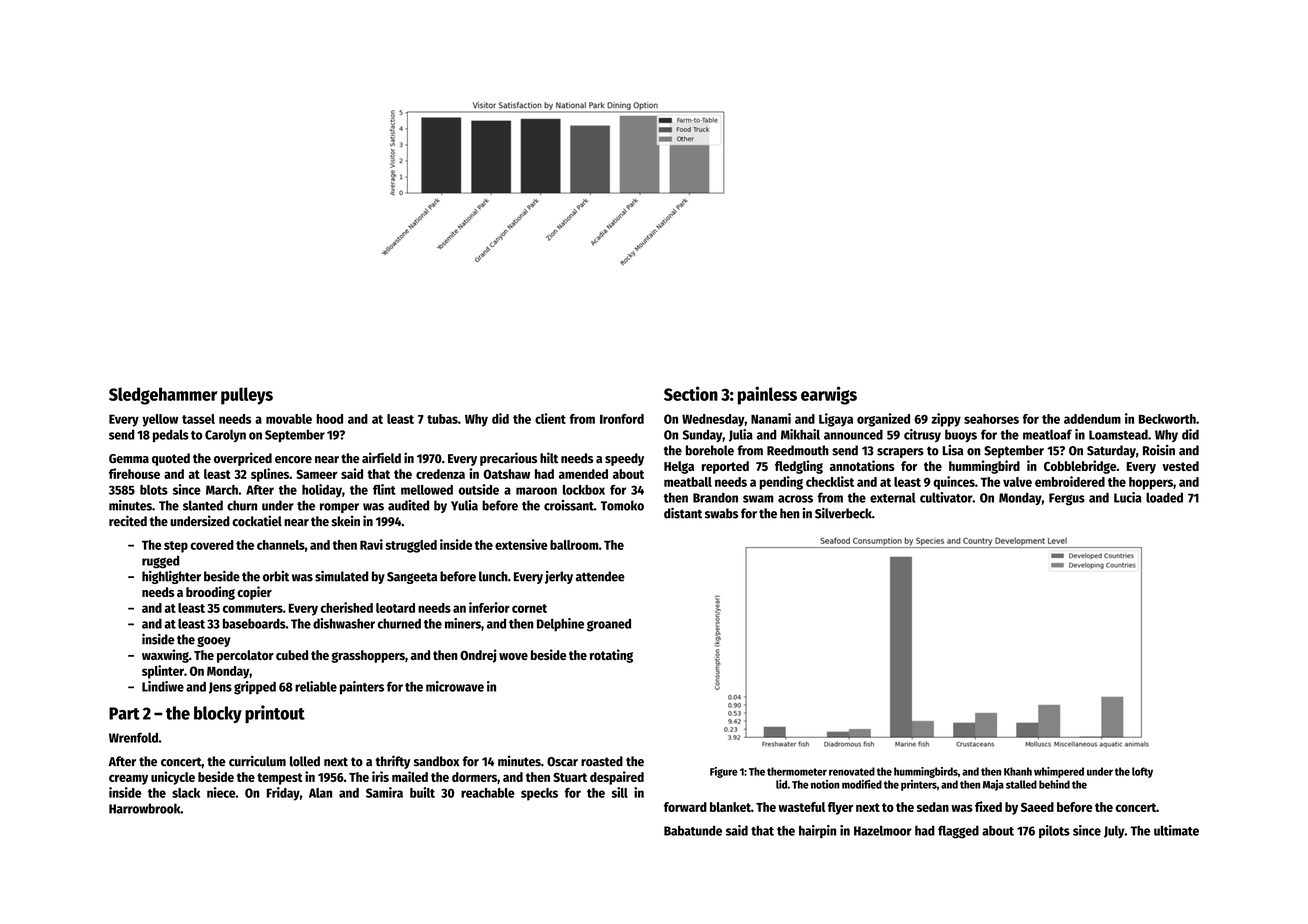 The width and height of the screenshot is (1308, 924). I want to click on Lucia, so click(1128, 497).
